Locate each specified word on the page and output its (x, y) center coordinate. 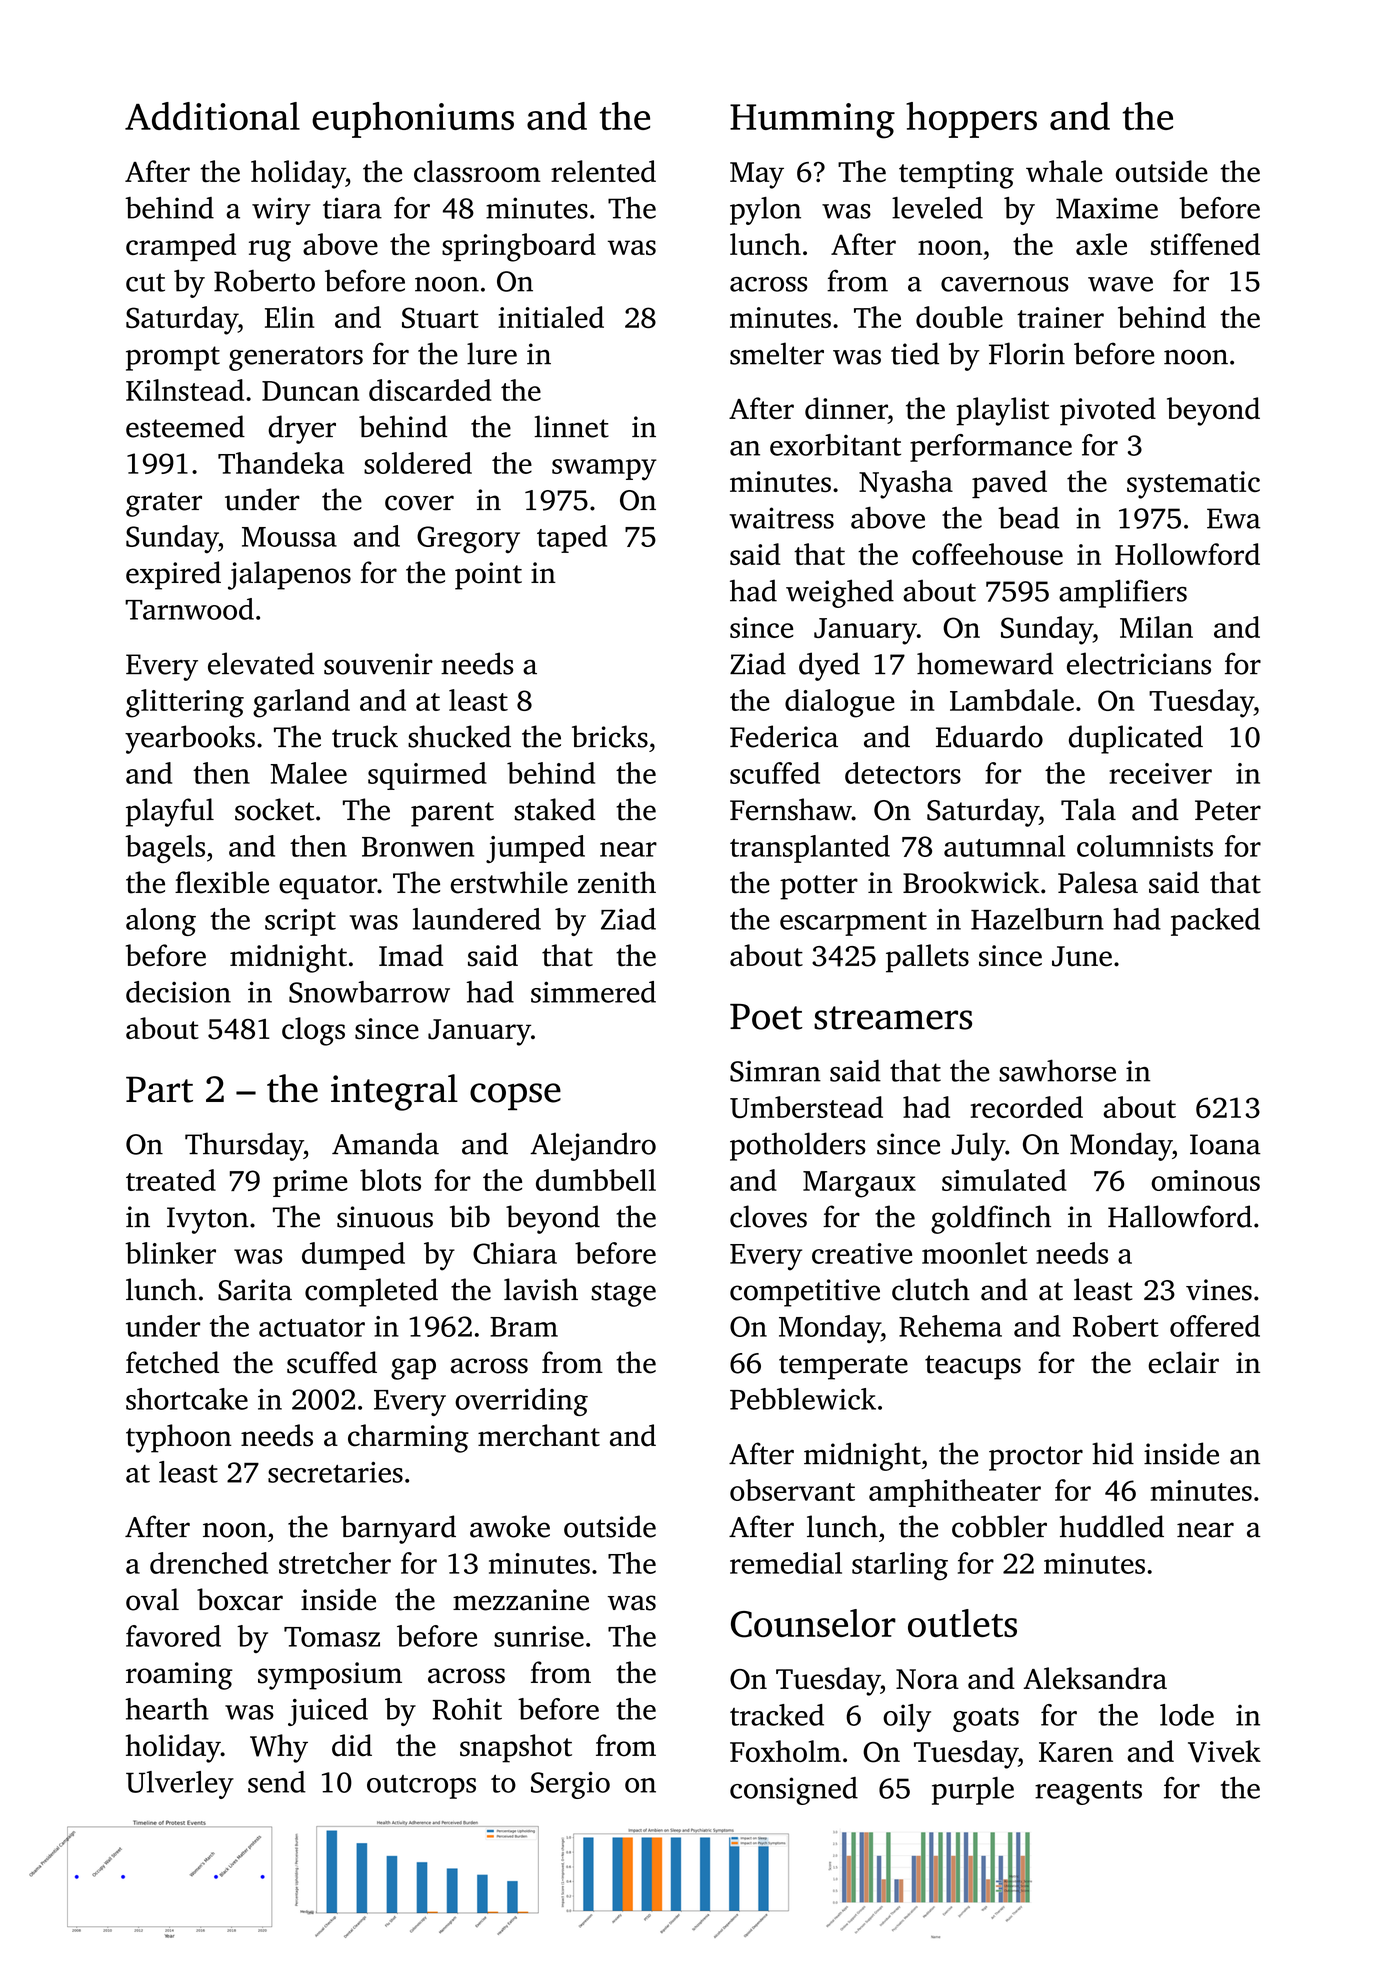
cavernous (1005, 284)
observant (792, 1490)
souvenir (378, 664)
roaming (179, 1676)
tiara (352, 208)
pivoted (1108, 411)
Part (159, 1089)
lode (1187, 1715)
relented (603, 171)
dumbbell (596, 1180)
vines (1219, 1290)
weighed (840, 593)
